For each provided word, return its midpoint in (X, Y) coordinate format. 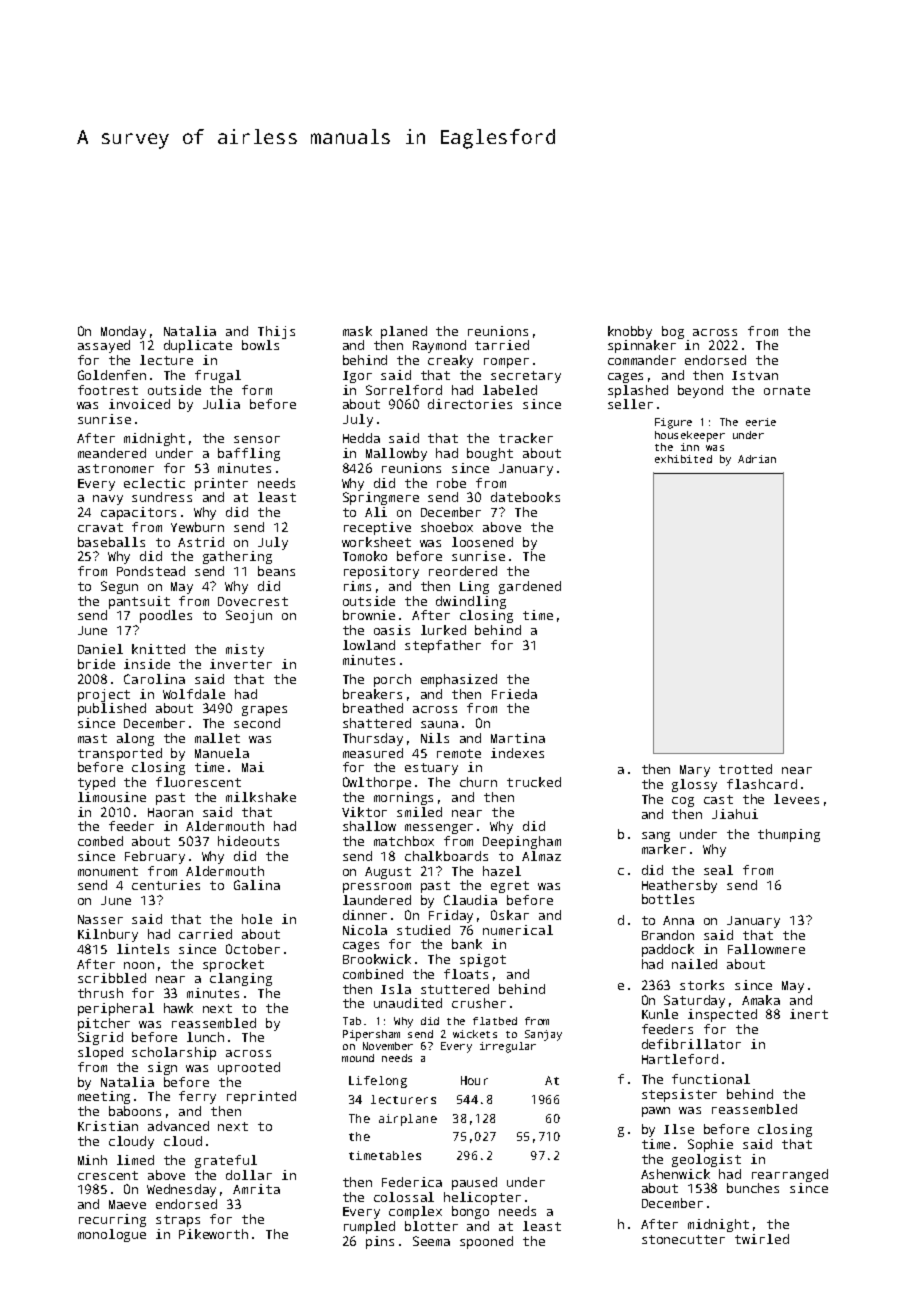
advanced (178, 1126)
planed (404, 332)
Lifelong (378, 1082)
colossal (404, 1197)
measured (373, 753)
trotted (745, 769)
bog (673, 332)
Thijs (276, 332)
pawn (656, 1112)
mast (92, 738)
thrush (100, 993)
